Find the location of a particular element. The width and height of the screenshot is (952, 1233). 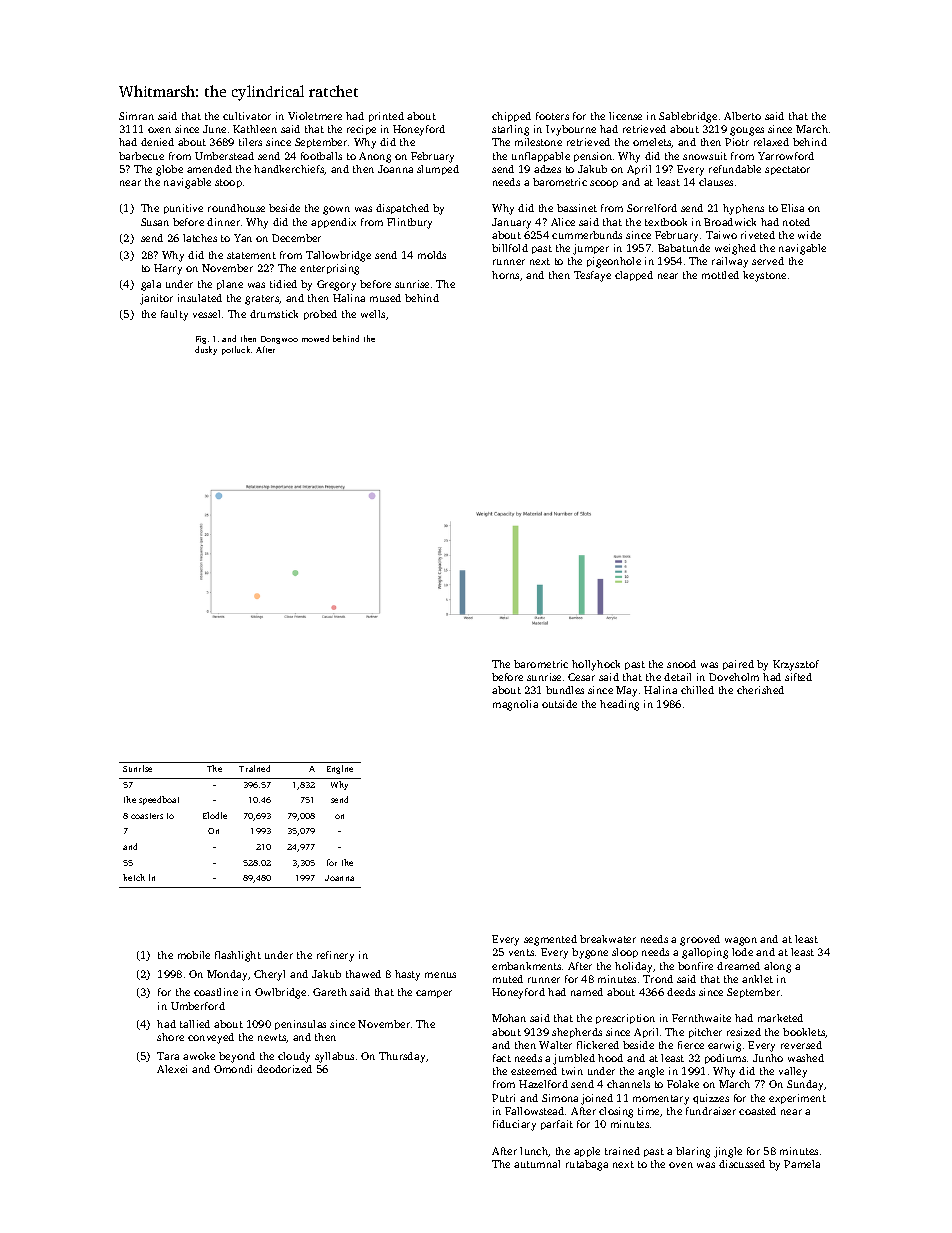

hollyhock is located at coordinates (596, 665).
